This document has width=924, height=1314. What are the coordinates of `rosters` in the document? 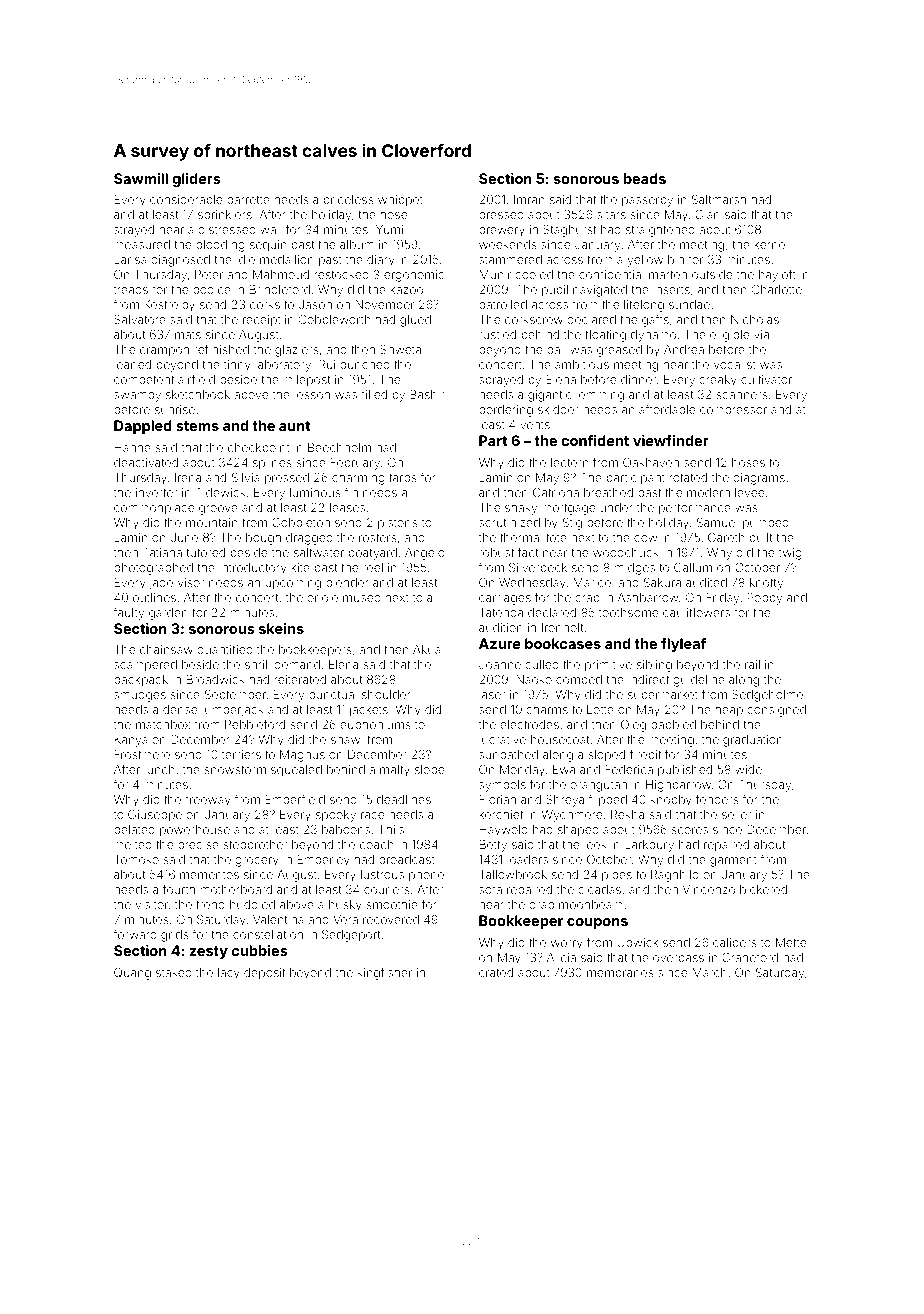 It's located at (378, 538).
